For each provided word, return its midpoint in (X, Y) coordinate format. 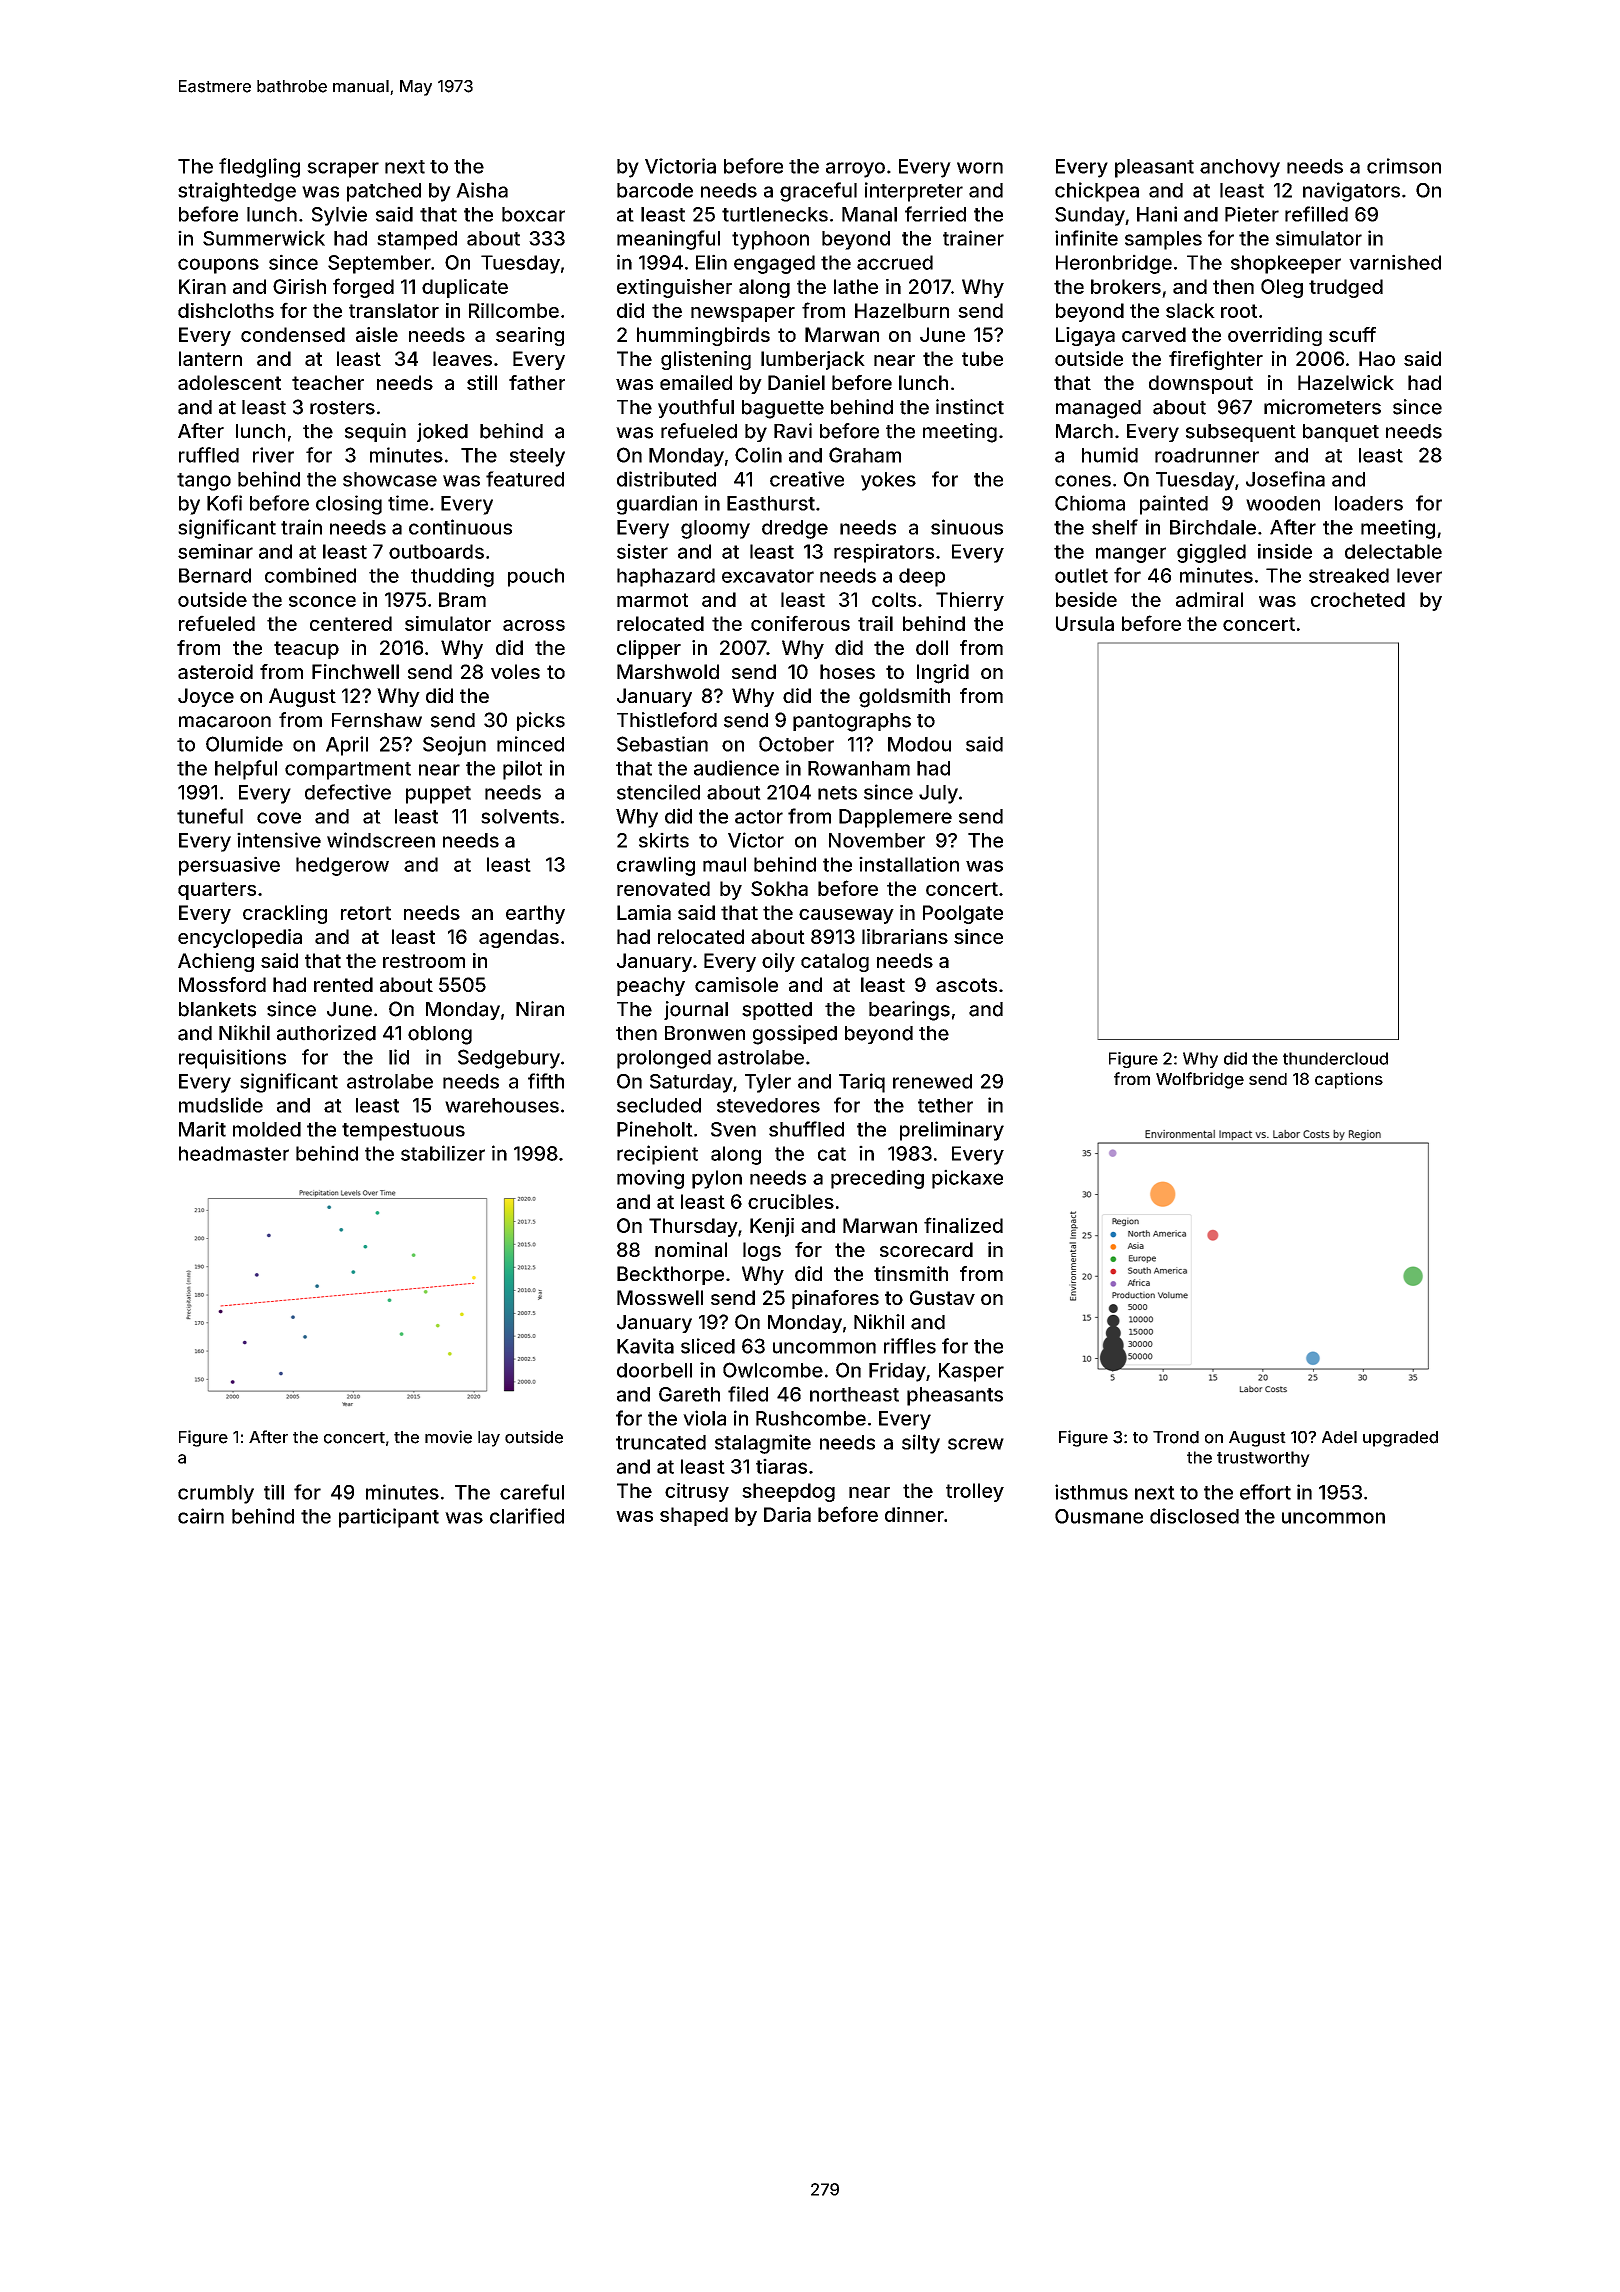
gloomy (715, 529)
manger (1131, 555)
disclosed (1194, 1516)
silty (921, 1444)
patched (384, 192)
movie (448, 1437)
